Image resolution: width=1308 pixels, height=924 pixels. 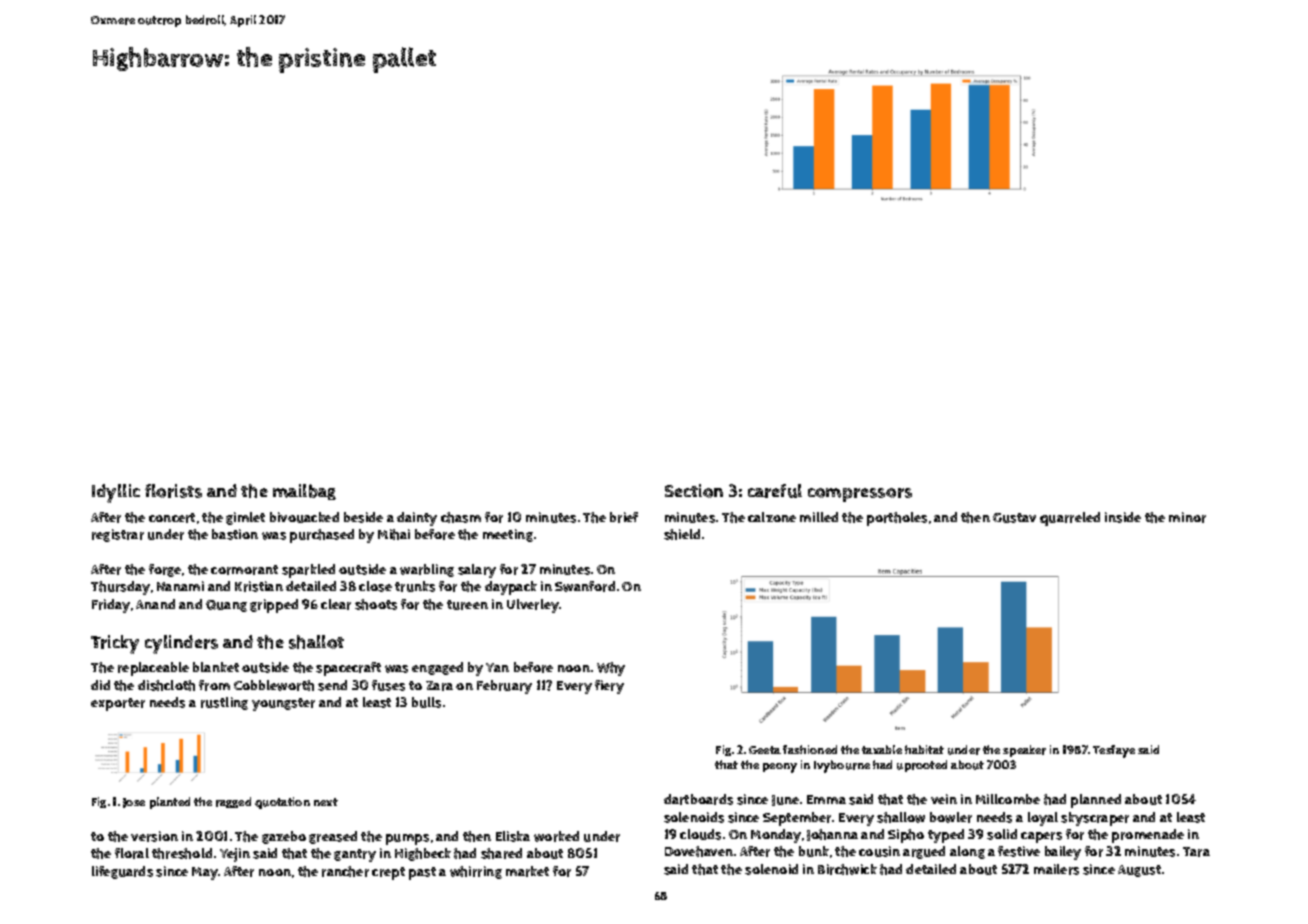 I want to click on Section, so click(x=694, y=491).
